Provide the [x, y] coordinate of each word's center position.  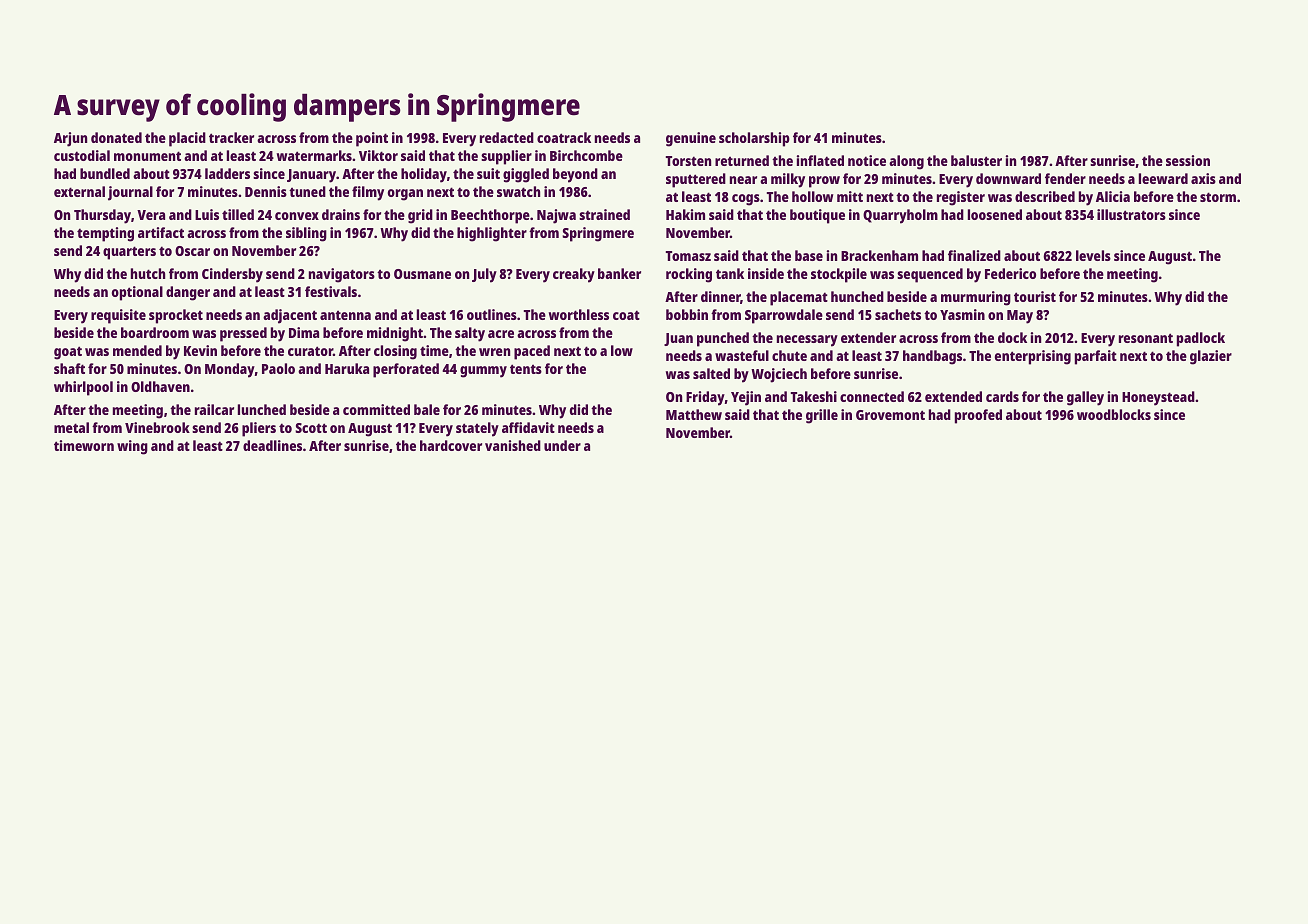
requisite [118, 316]
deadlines [272, 445]
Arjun [70, 139]
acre [501, 334]
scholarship [754, 139]
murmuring [976, 298]
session [1188, 160]
